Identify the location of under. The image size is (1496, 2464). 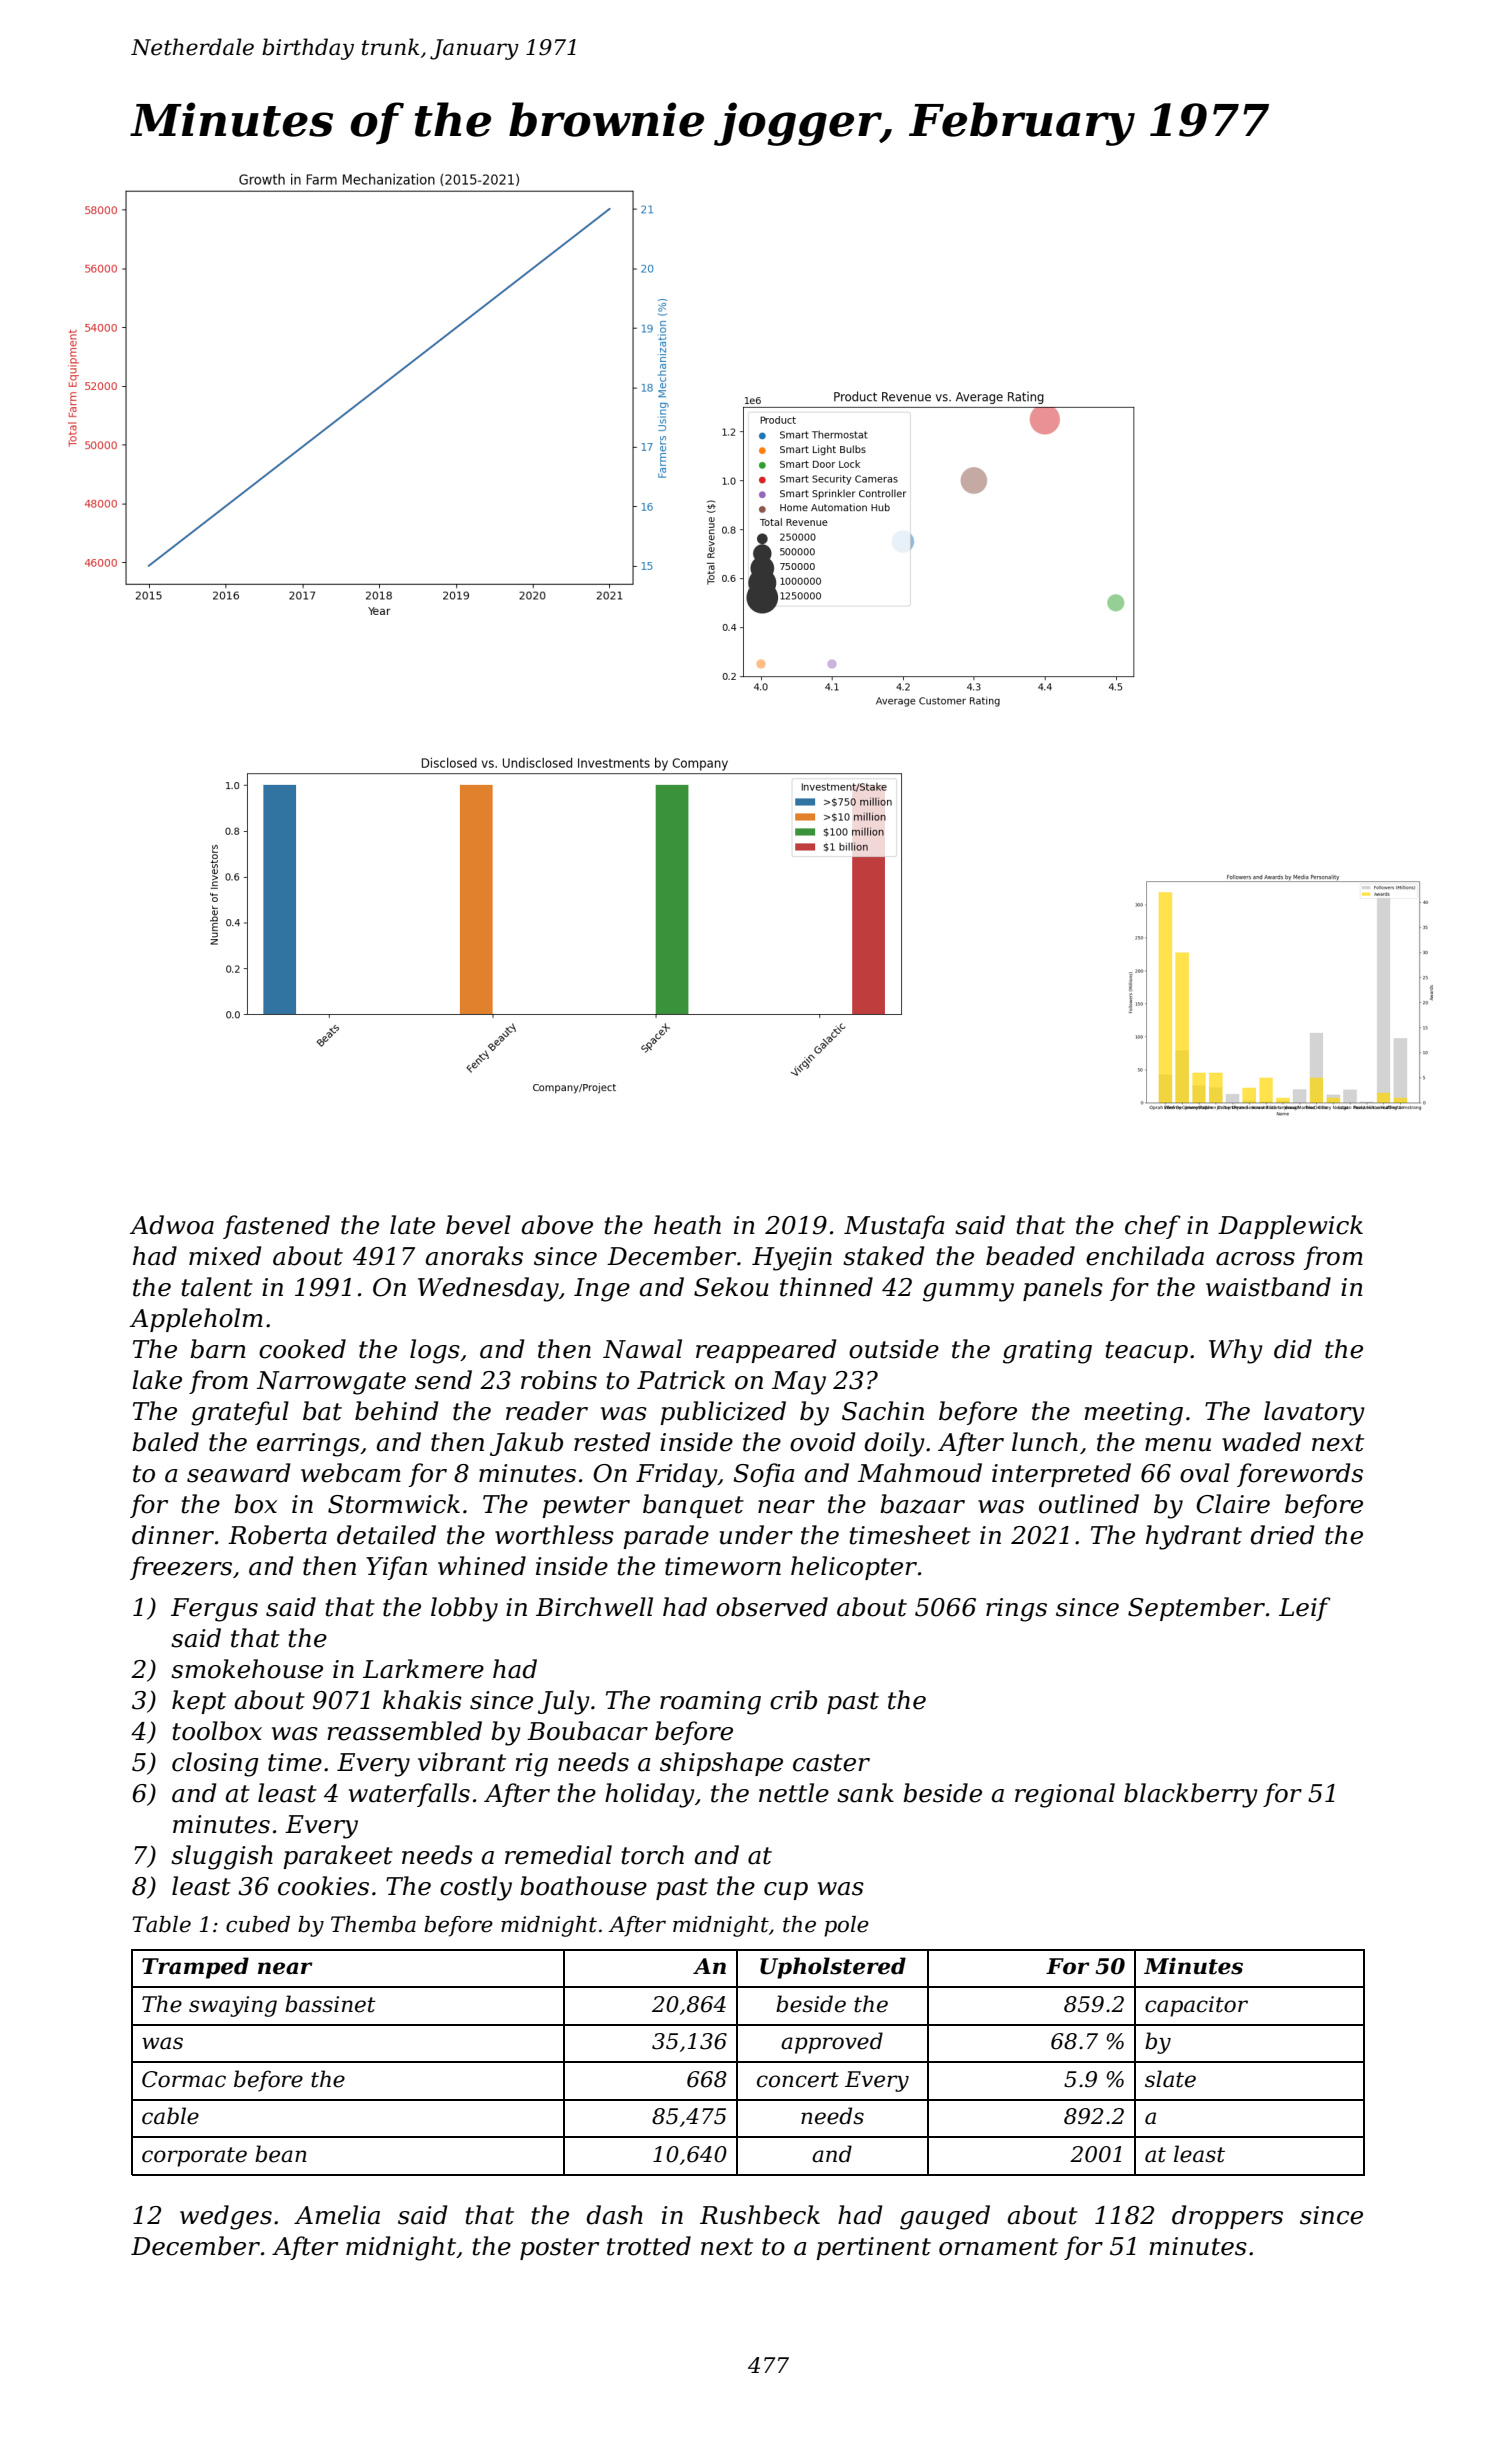
(756, 1535).
